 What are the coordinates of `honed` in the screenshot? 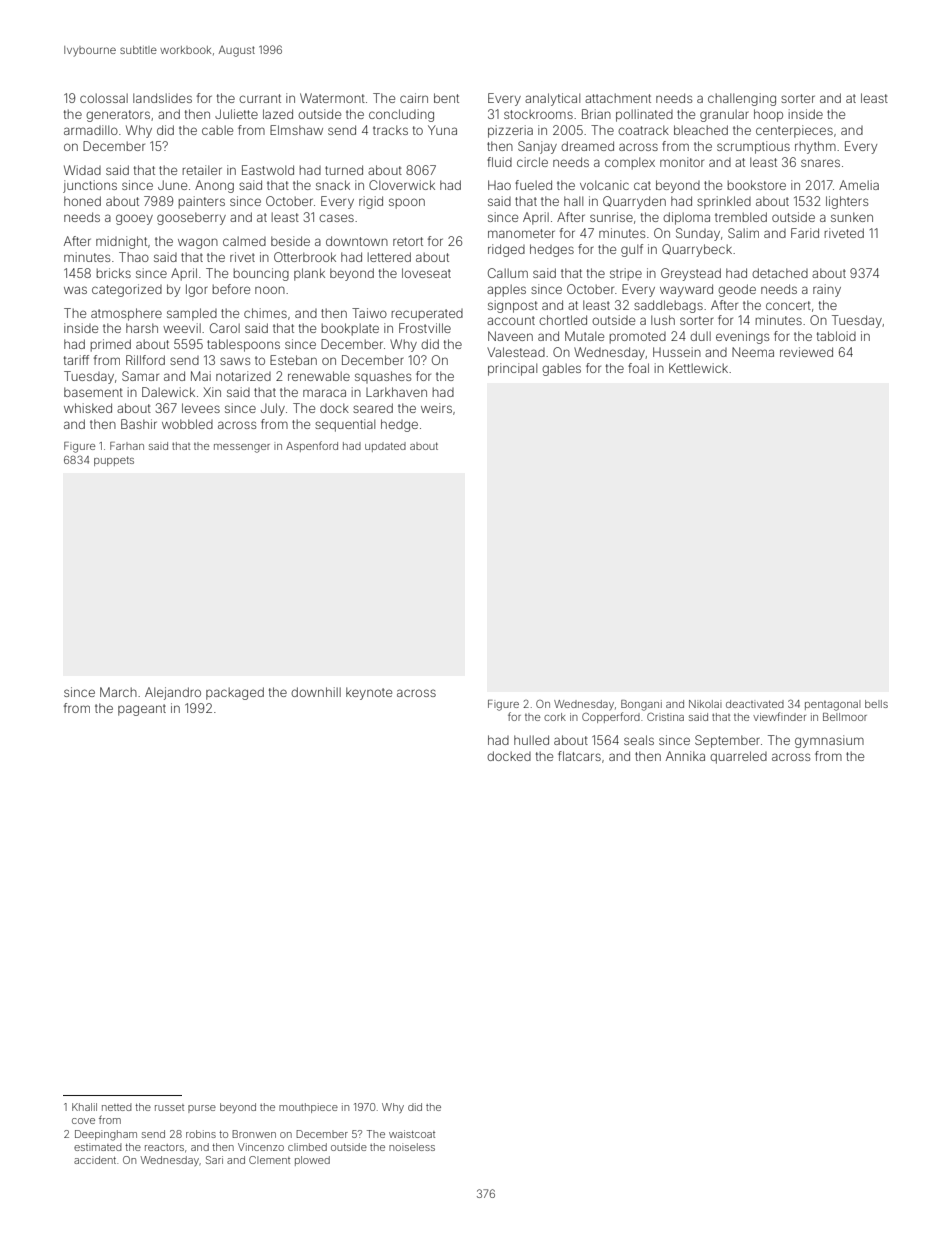 It's located at (82, 201).
